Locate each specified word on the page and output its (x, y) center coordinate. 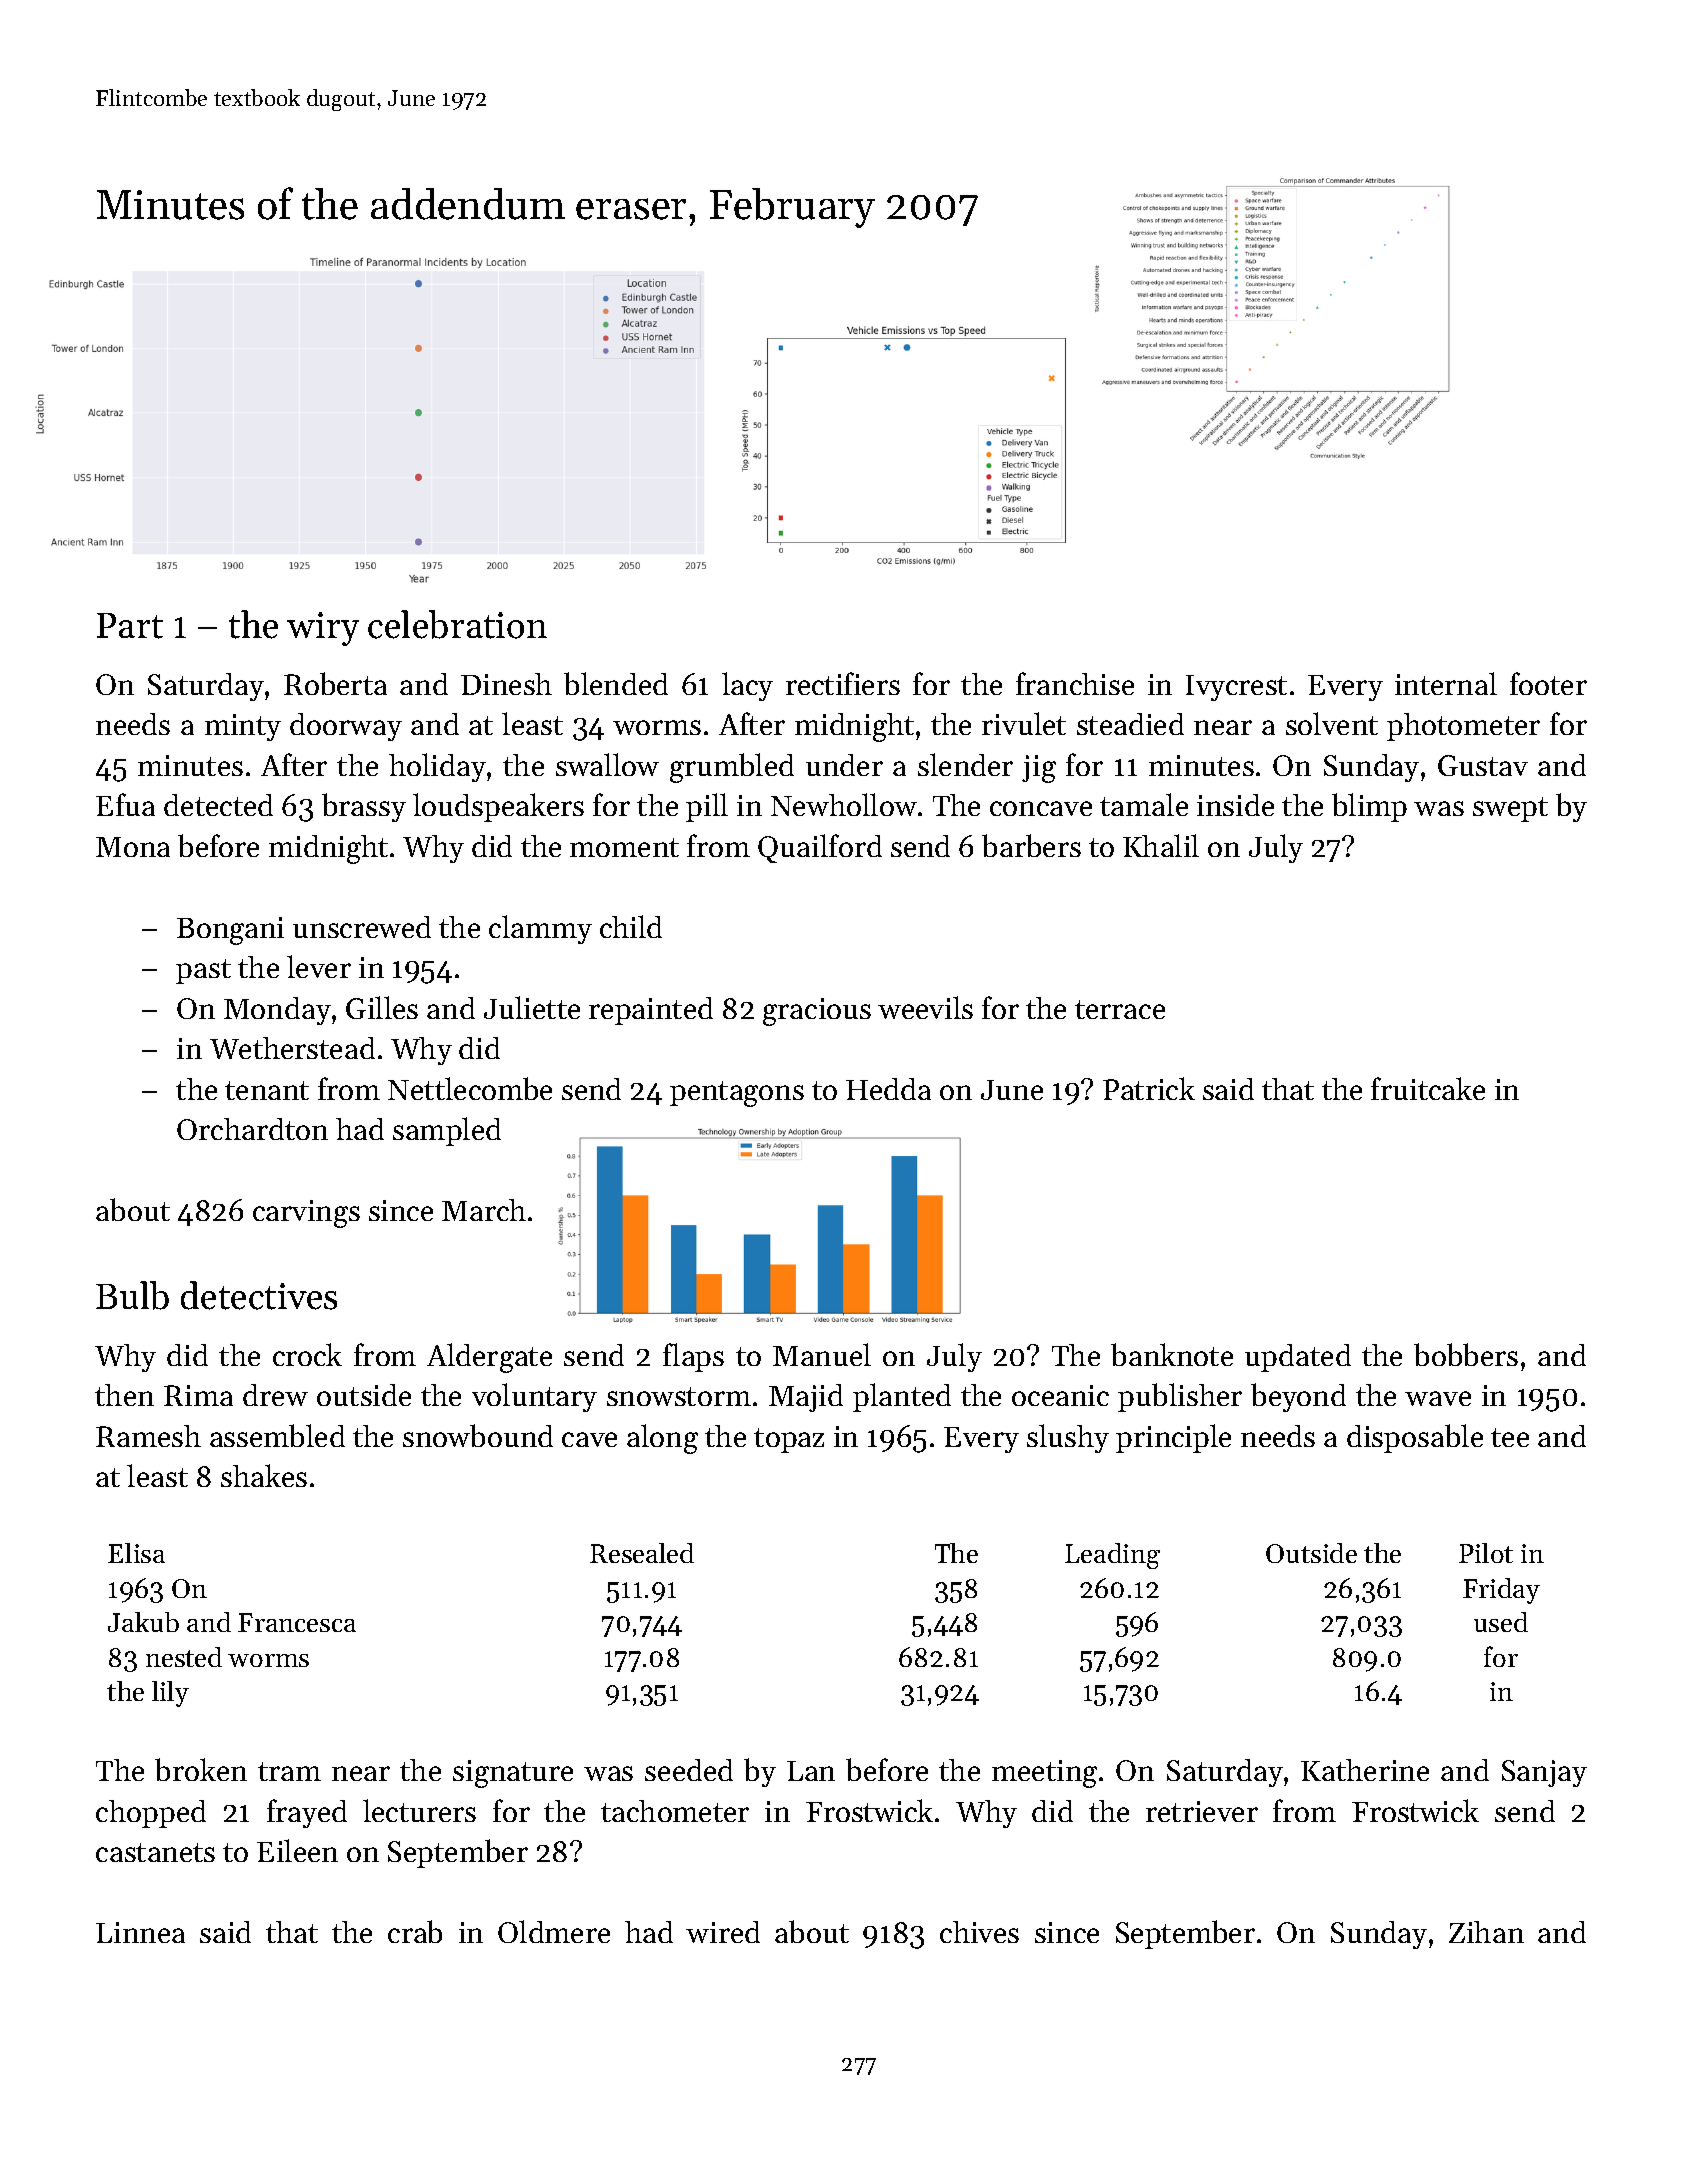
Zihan (1486, 1932)
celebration (457, 624)
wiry (323, 629)
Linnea (140, 1932)
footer (1548, 683)
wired (723, 1932)
